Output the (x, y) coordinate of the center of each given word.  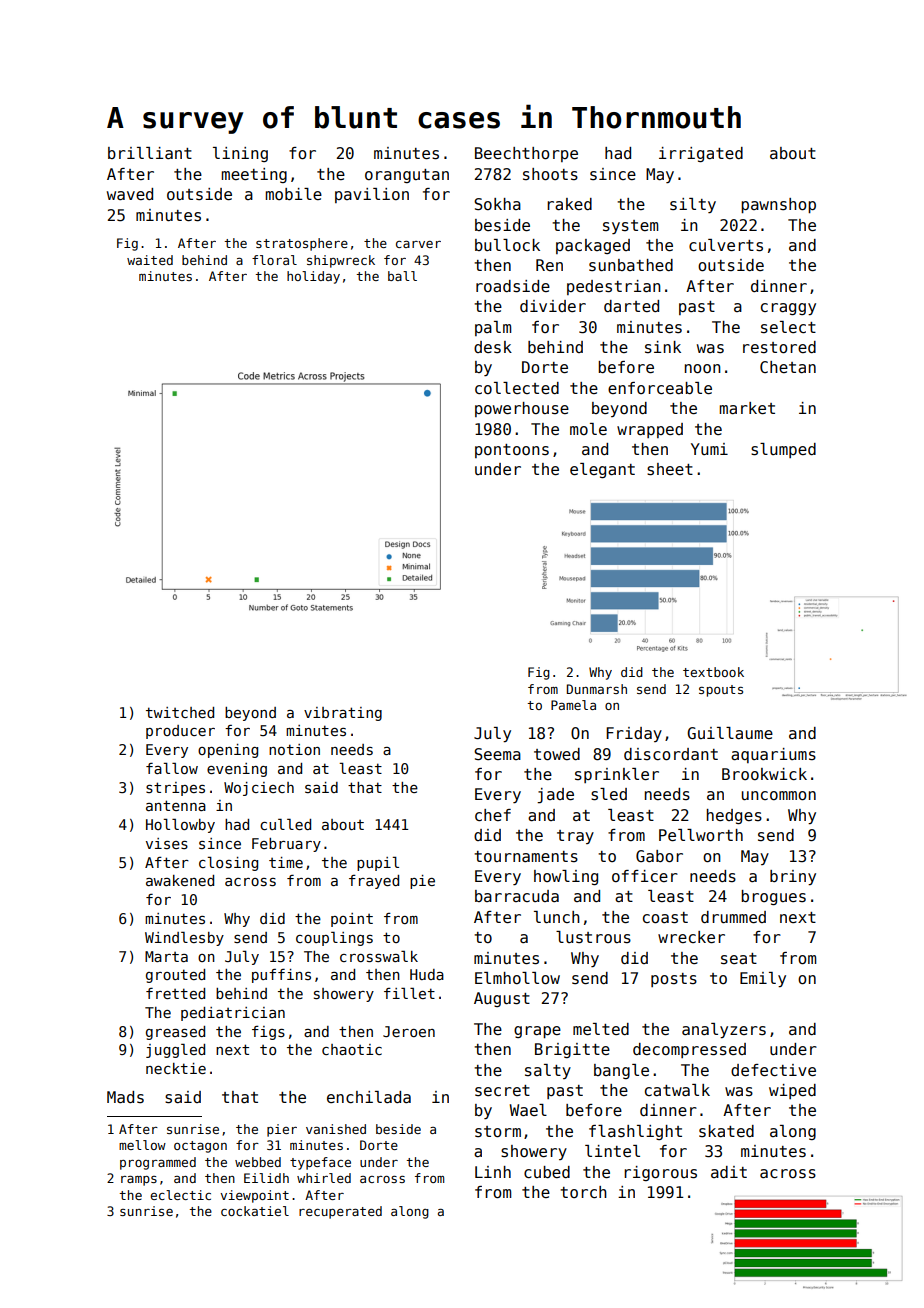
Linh (493, 1172)
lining (240, 154)
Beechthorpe (526, 154)
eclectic (180, 1195)
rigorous (660, 1173)
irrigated (701, 154)
